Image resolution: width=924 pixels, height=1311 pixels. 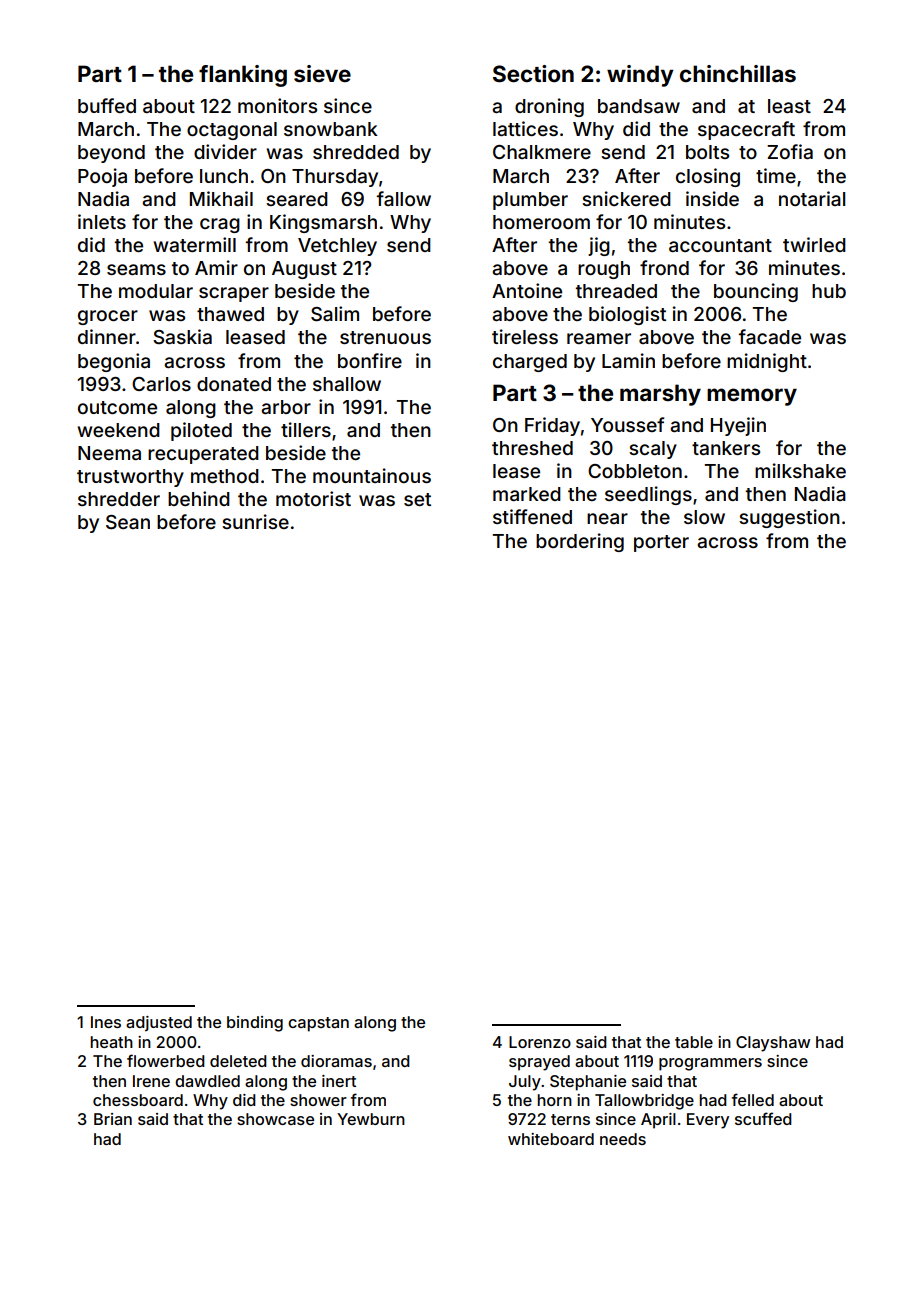 I want to click on chinchillas, so click(x=738, y=73).
